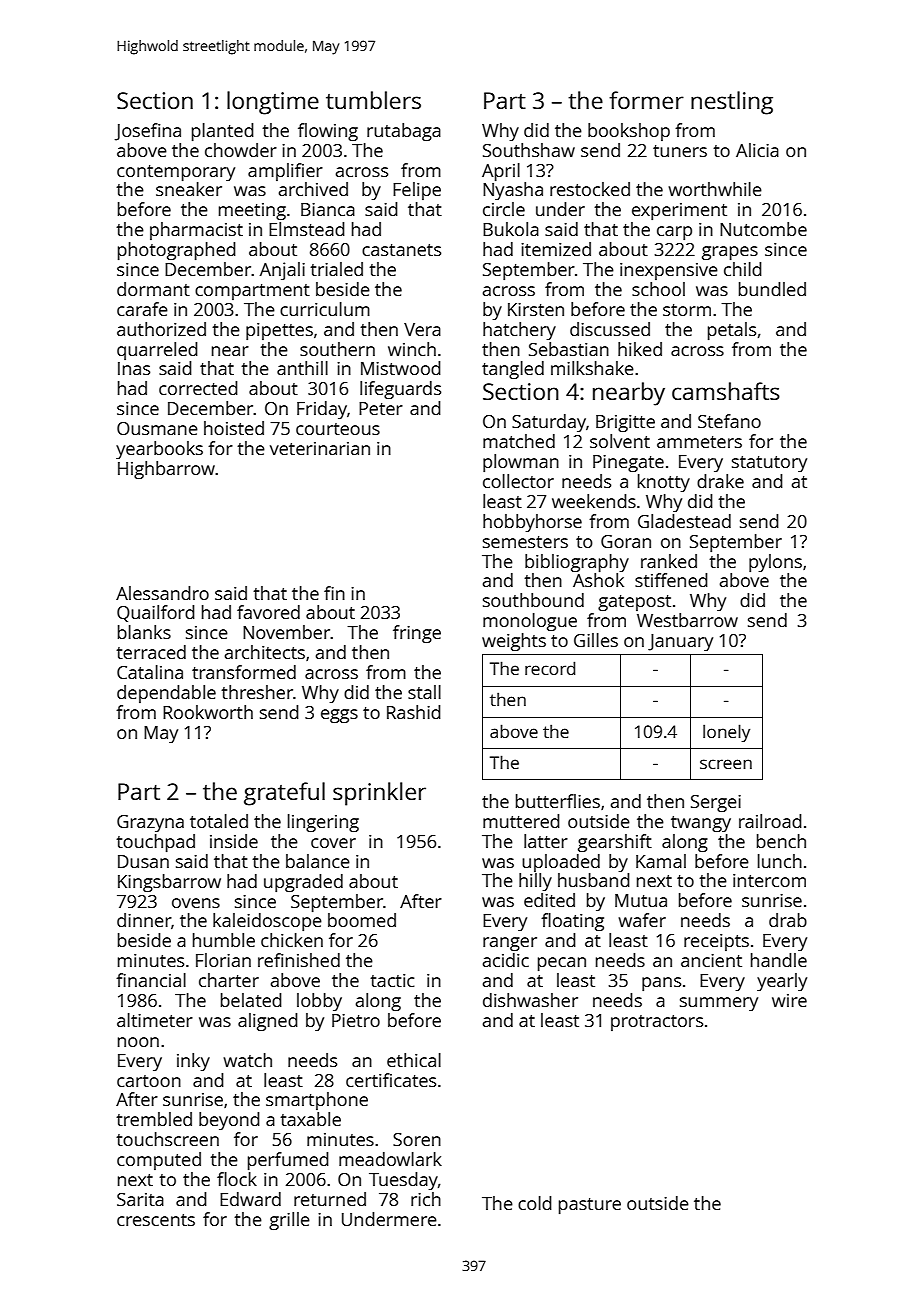  I want to click on statutory, so click(769, 464).
